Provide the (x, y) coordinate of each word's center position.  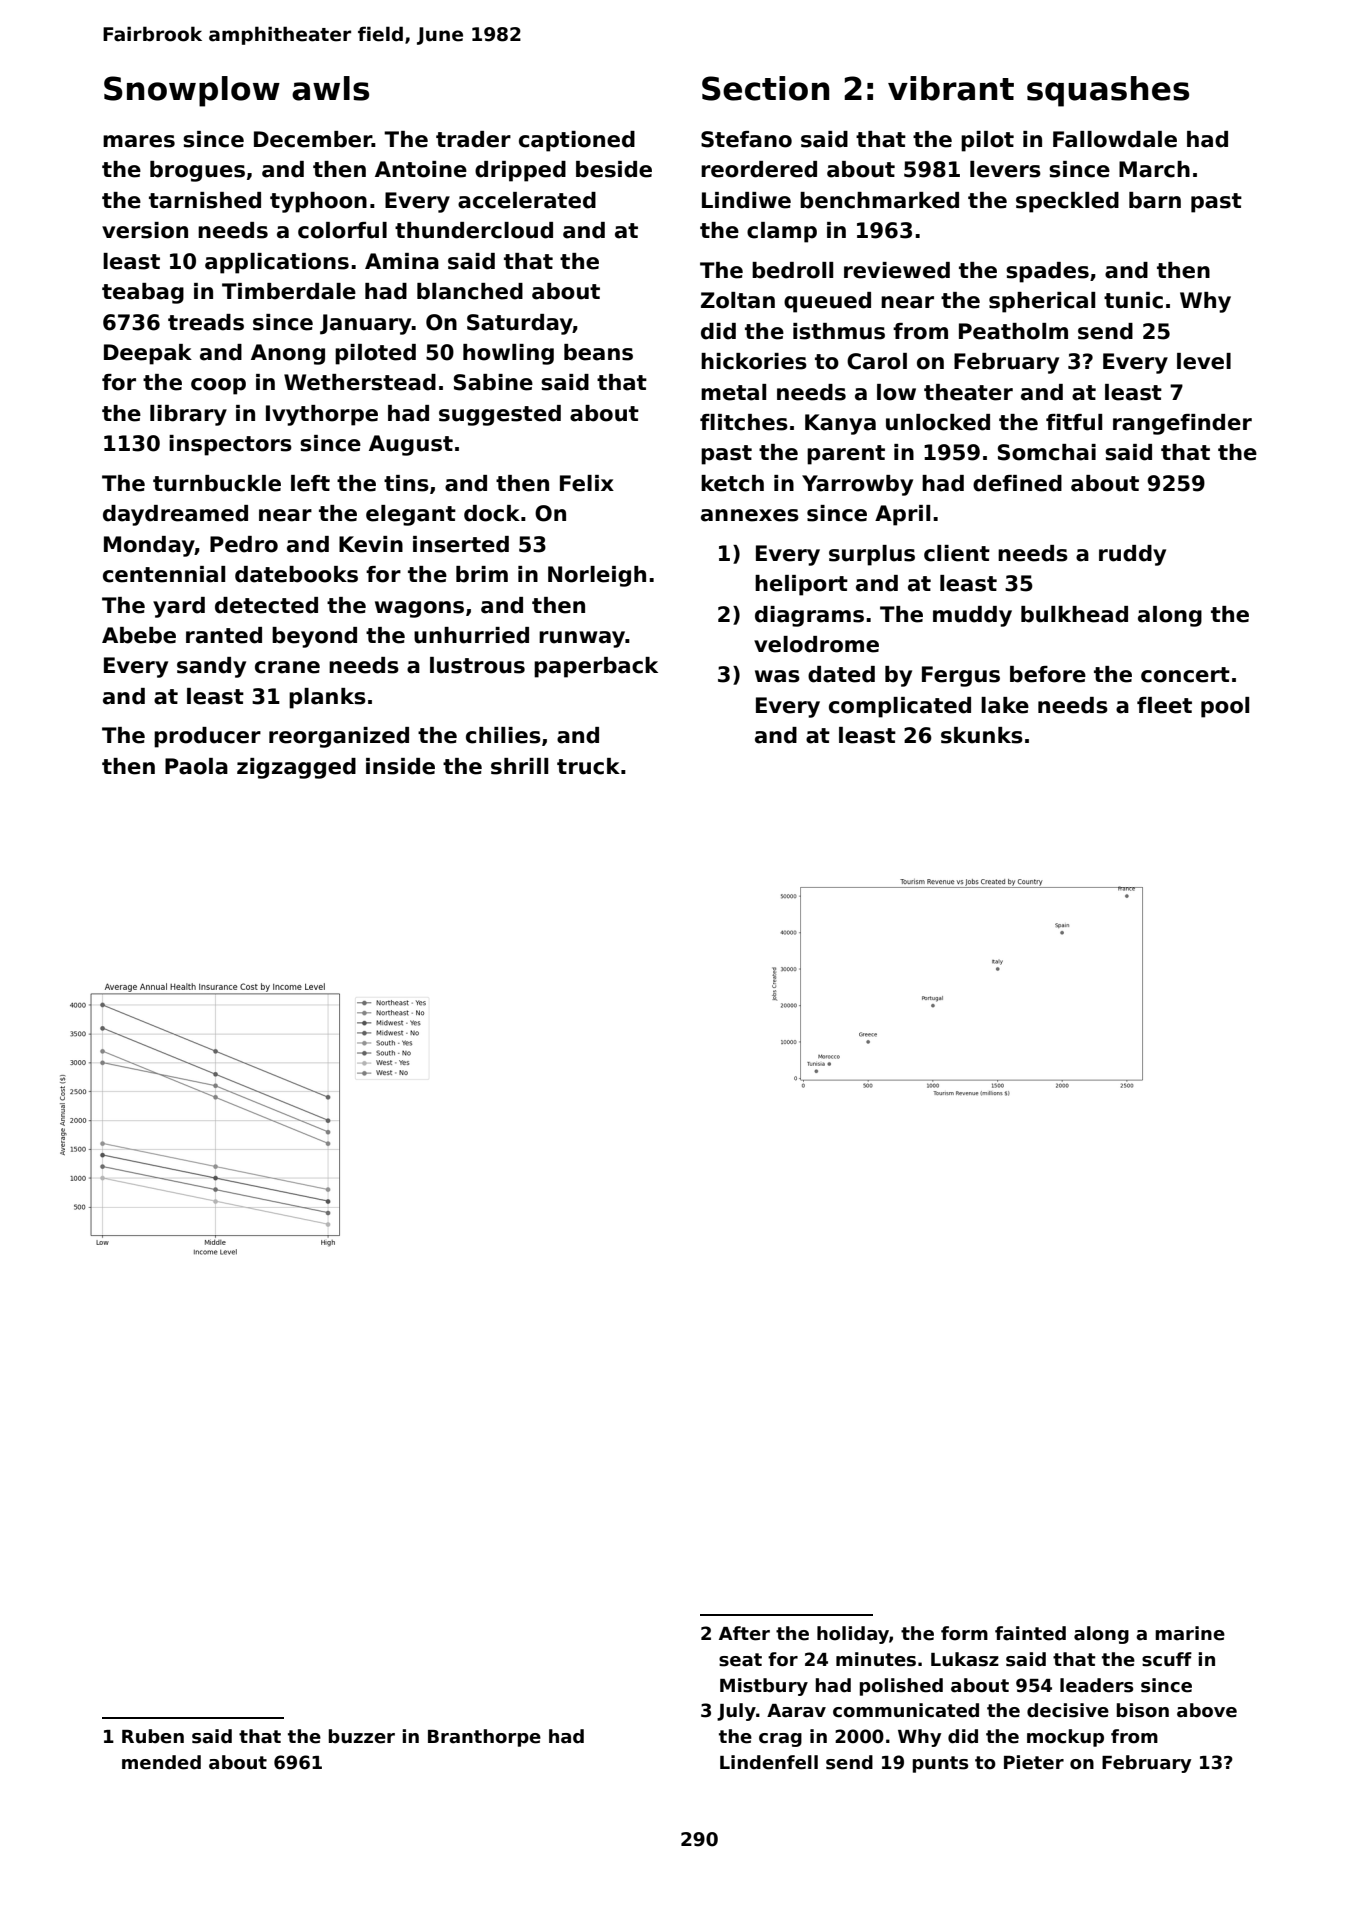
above (1207, 1710)
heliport (801, 585)
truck (588, 766)
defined (1017, 483)
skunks (982, 735)
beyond (314, 637)
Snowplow (192, 91)
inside (400, 766)
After (744, 1633)
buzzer (362, 1736)
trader (473, 139)
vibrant (951, 88)
